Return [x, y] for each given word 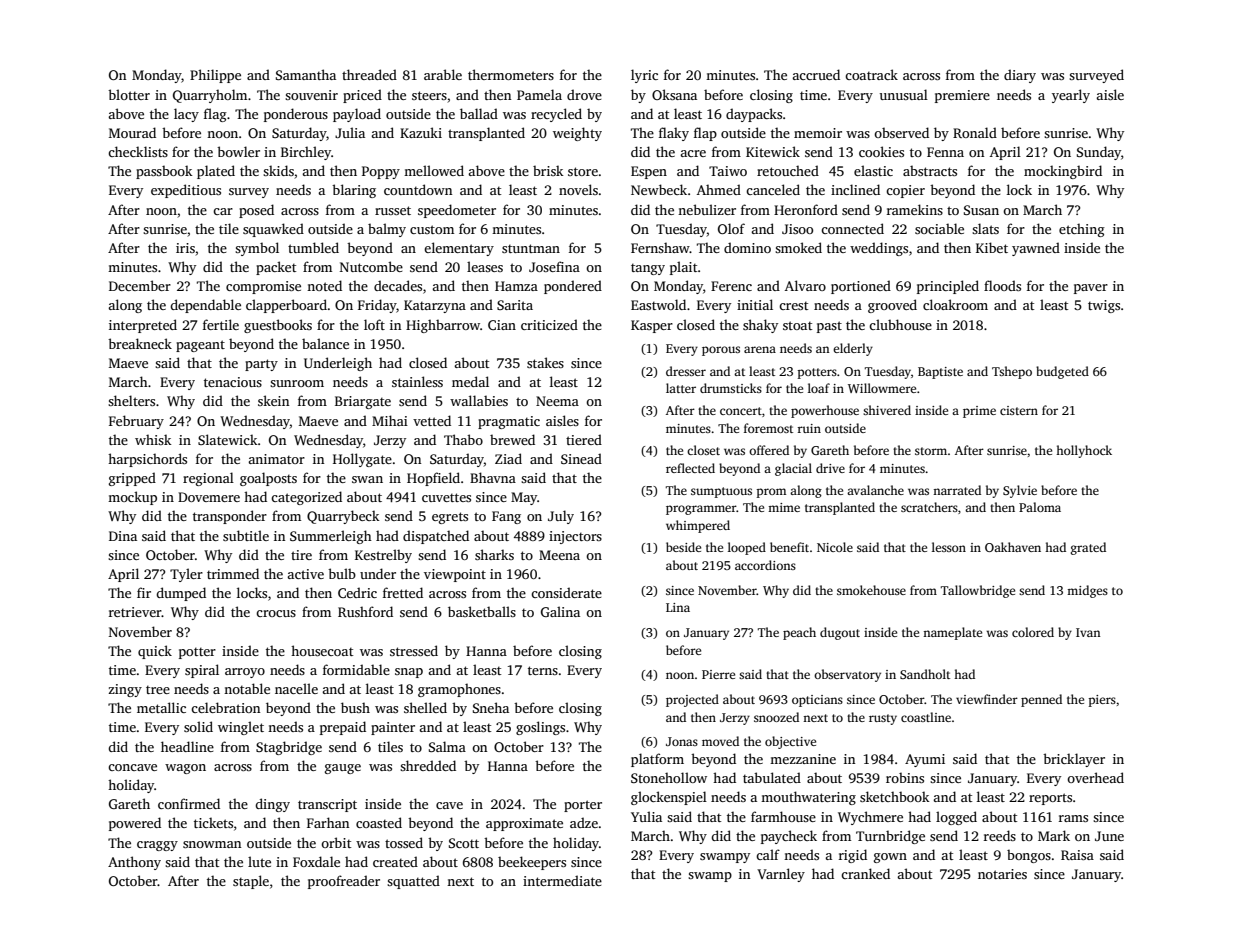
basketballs [482, 611]
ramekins [915, 209]
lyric [644, 76]
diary [1020, 76]
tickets [213, 822]
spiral [202, 671]
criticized [549, 324]
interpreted [143, 326]
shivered [887, 410]
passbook [164, 172]
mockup [132, 498]
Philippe [215, 76]
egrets [450, 518]
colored [1033, 632]
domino [747, 247]
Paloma [1040, 507]
